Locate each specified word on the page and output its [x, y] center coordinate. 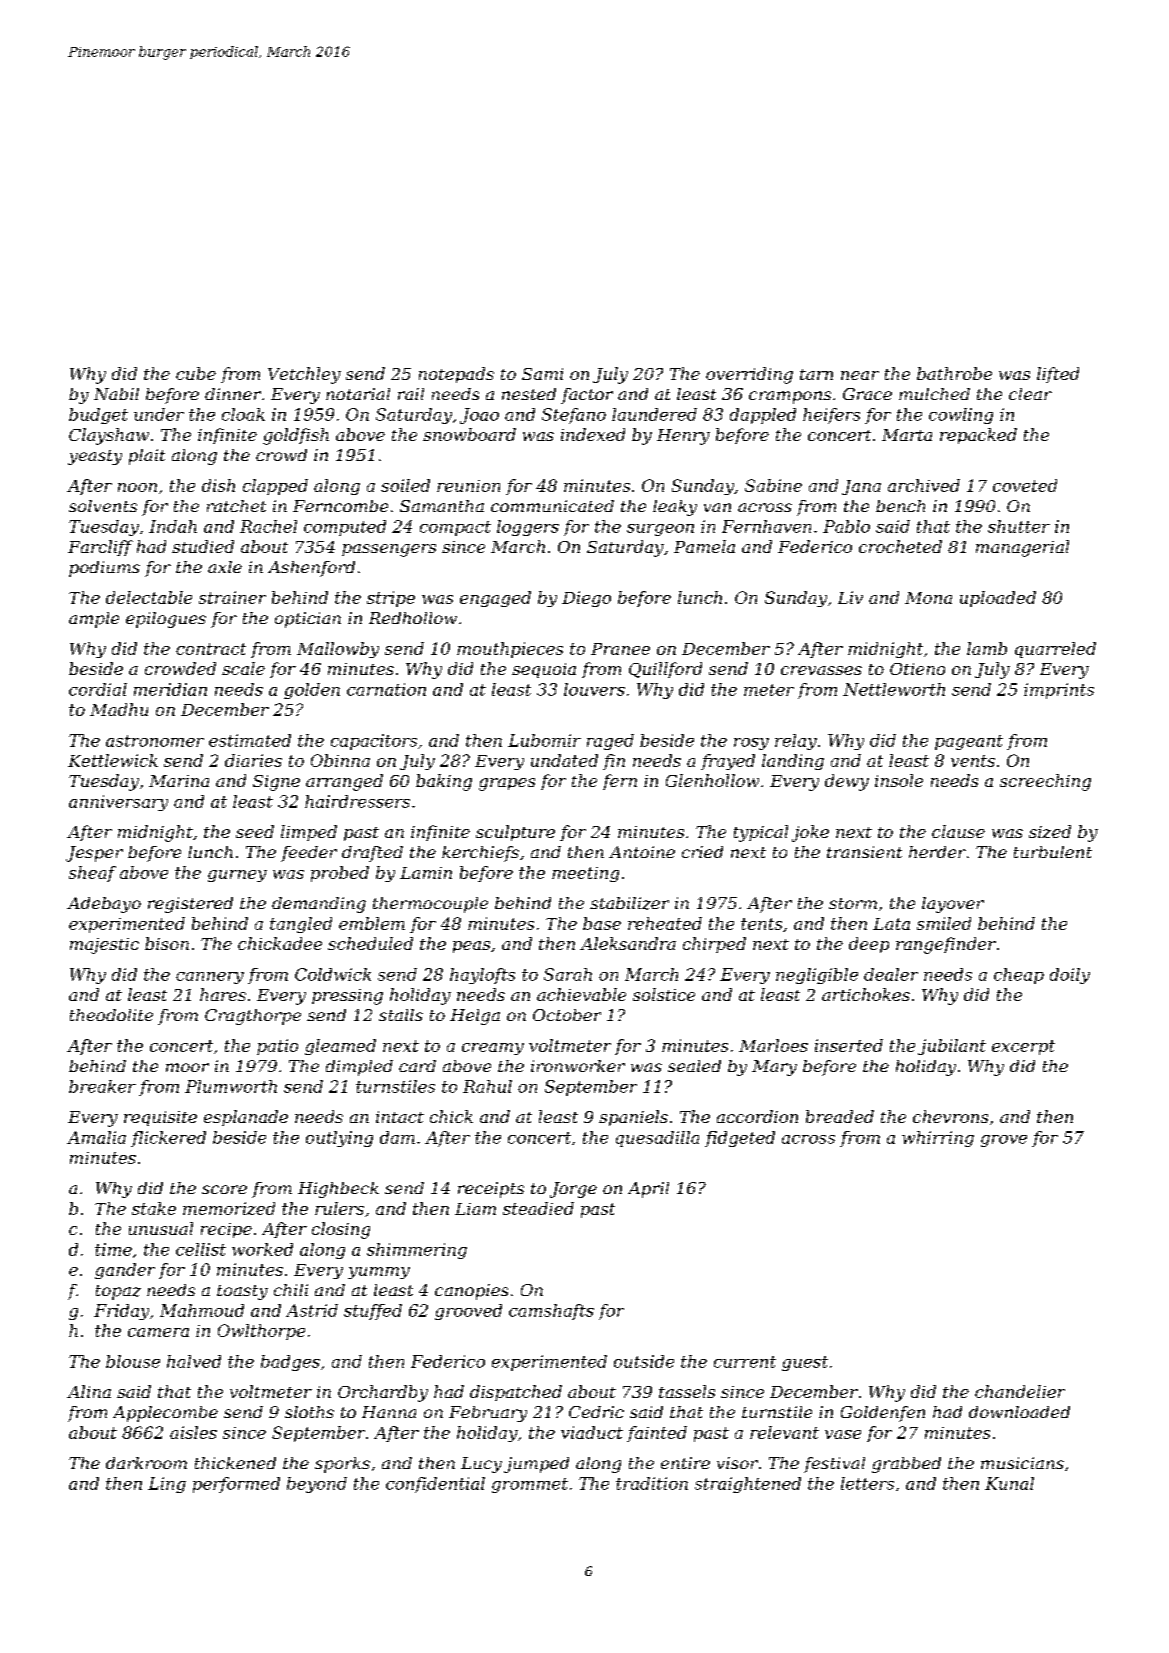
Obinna [340, 760]
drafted [372, 854]
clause [958, 831]
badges [290, 1363]
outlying [339, 1139]
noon [137, 487]
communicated [552, 506]
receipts [491, 1190]
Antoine [642, 852]
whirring [938, 1139]
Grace [867, 394]
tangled [301, 925]
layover [953, 905]
